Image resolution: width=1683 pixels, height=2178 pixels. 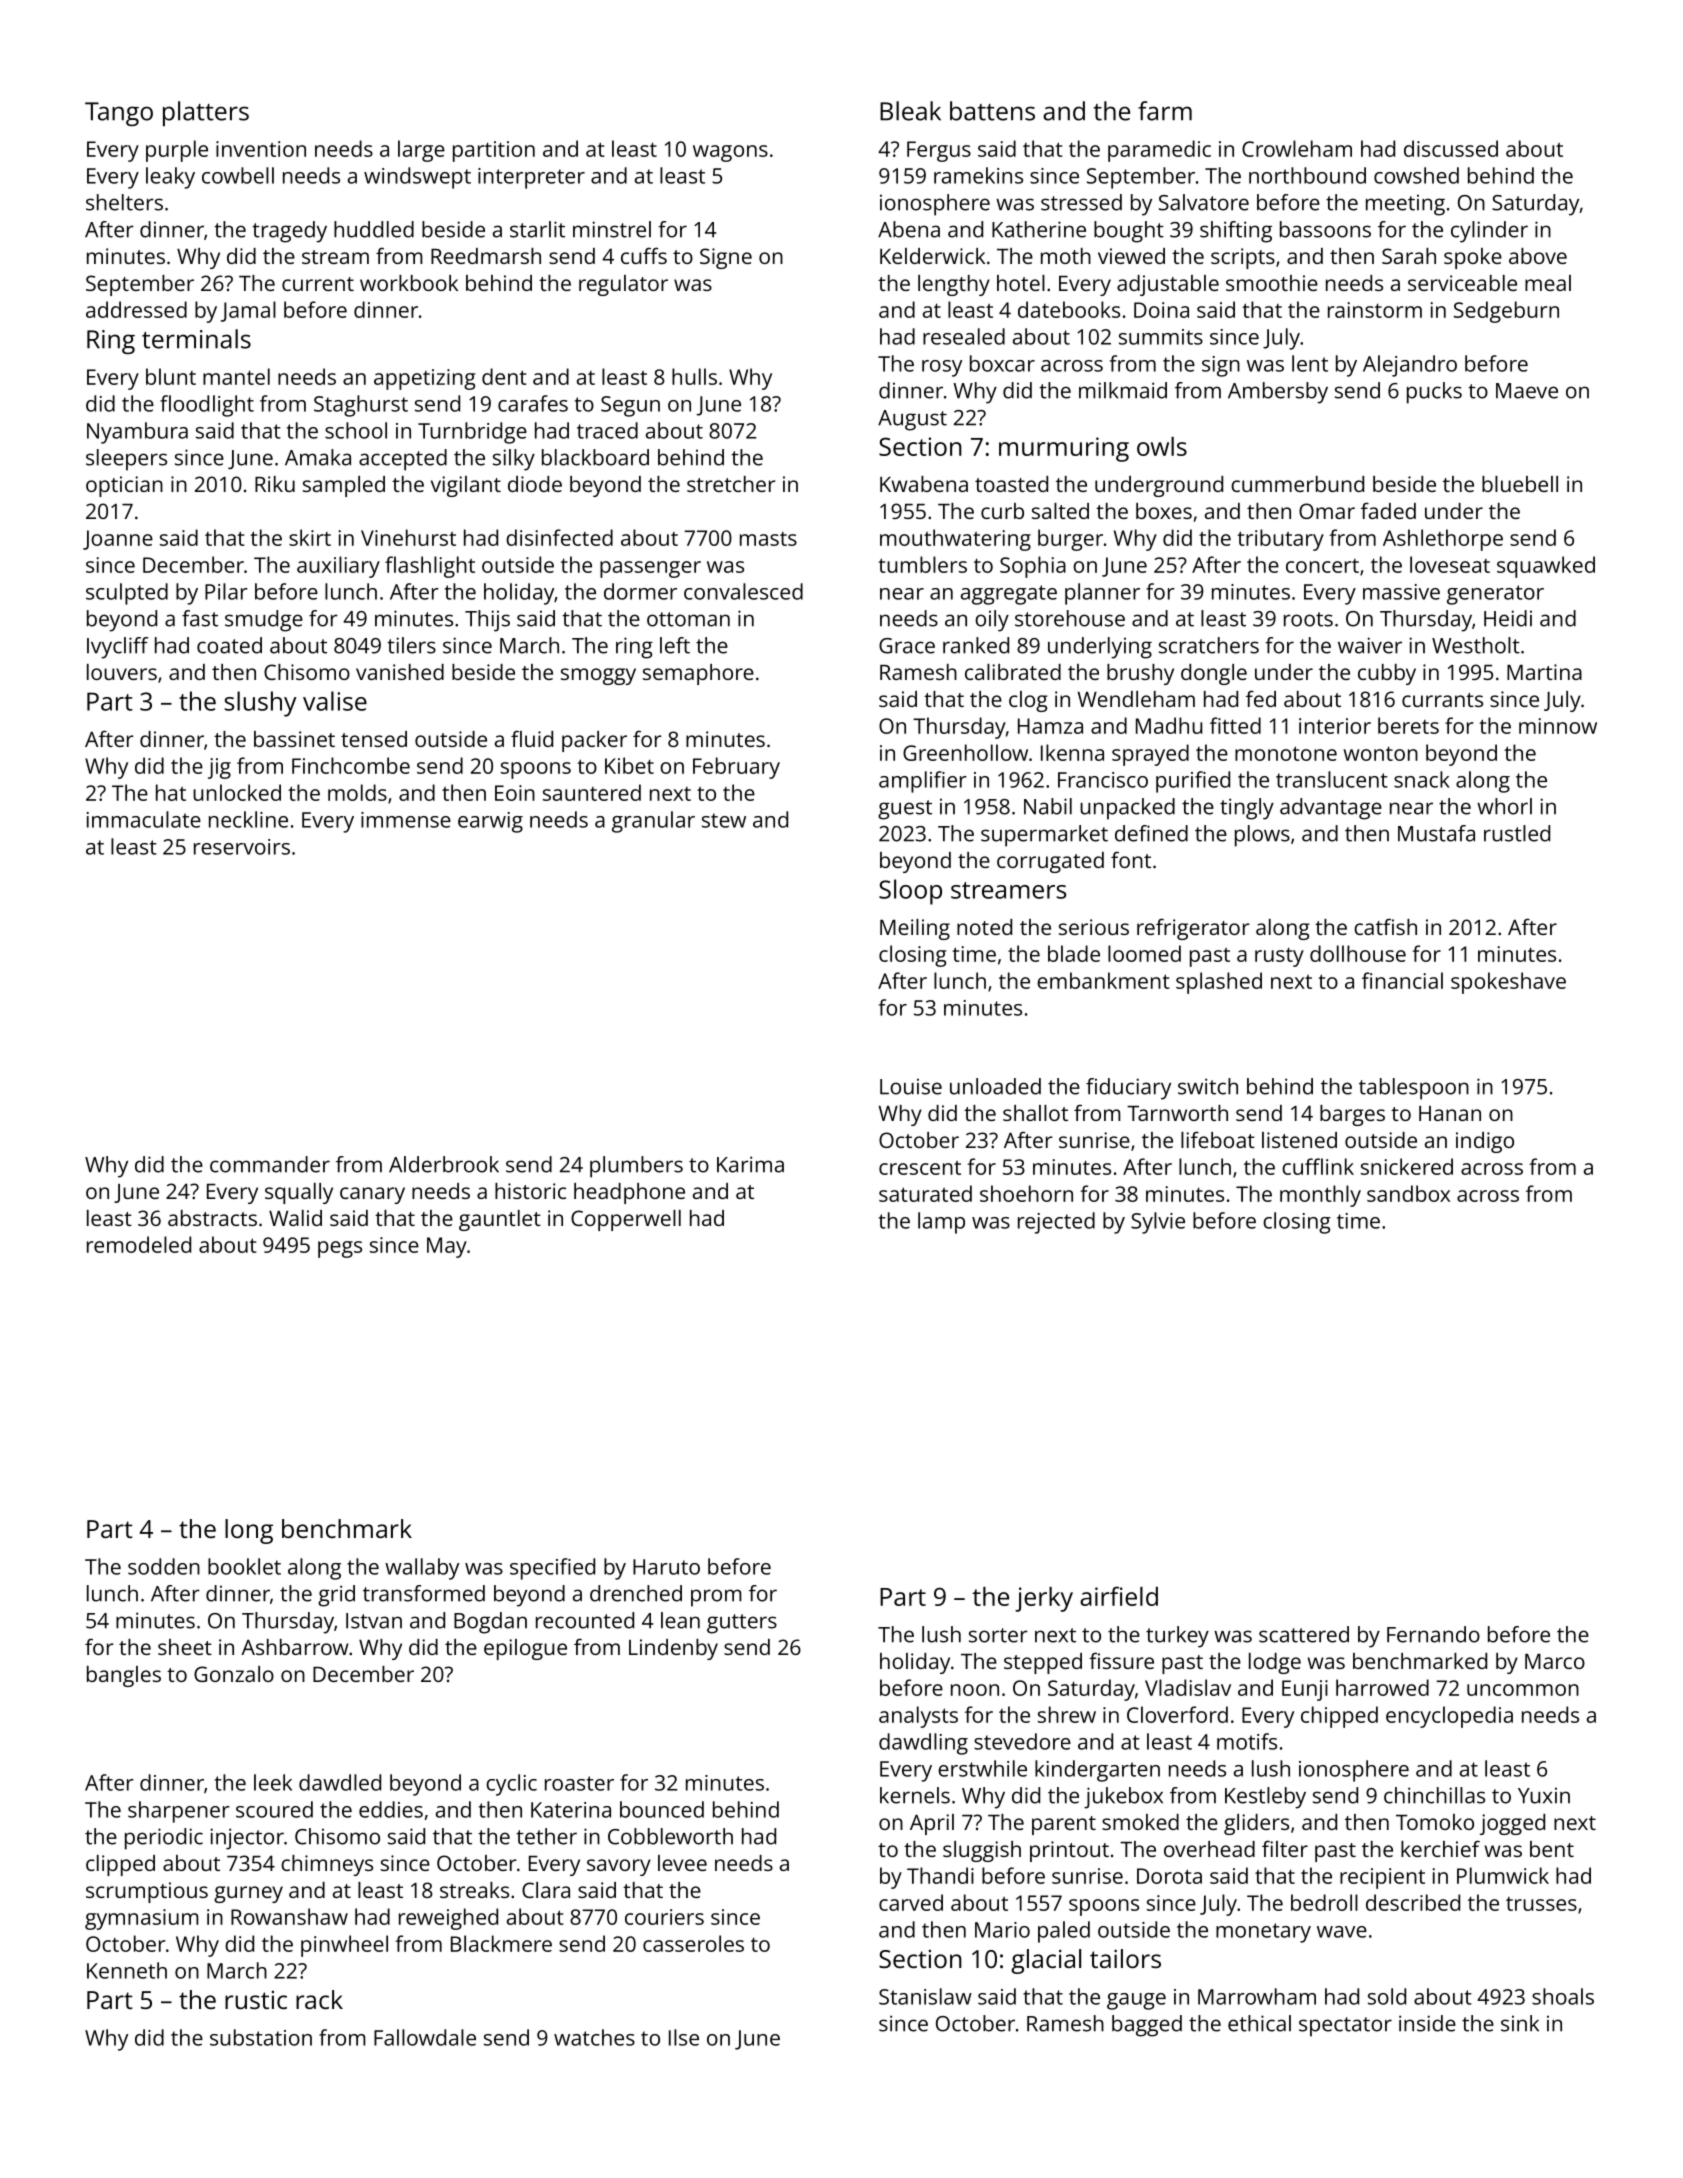 What do you see at coordinates (626, 1220) in the screenshot?
I see `Copperwell` at bounding box center [626, 1220].
